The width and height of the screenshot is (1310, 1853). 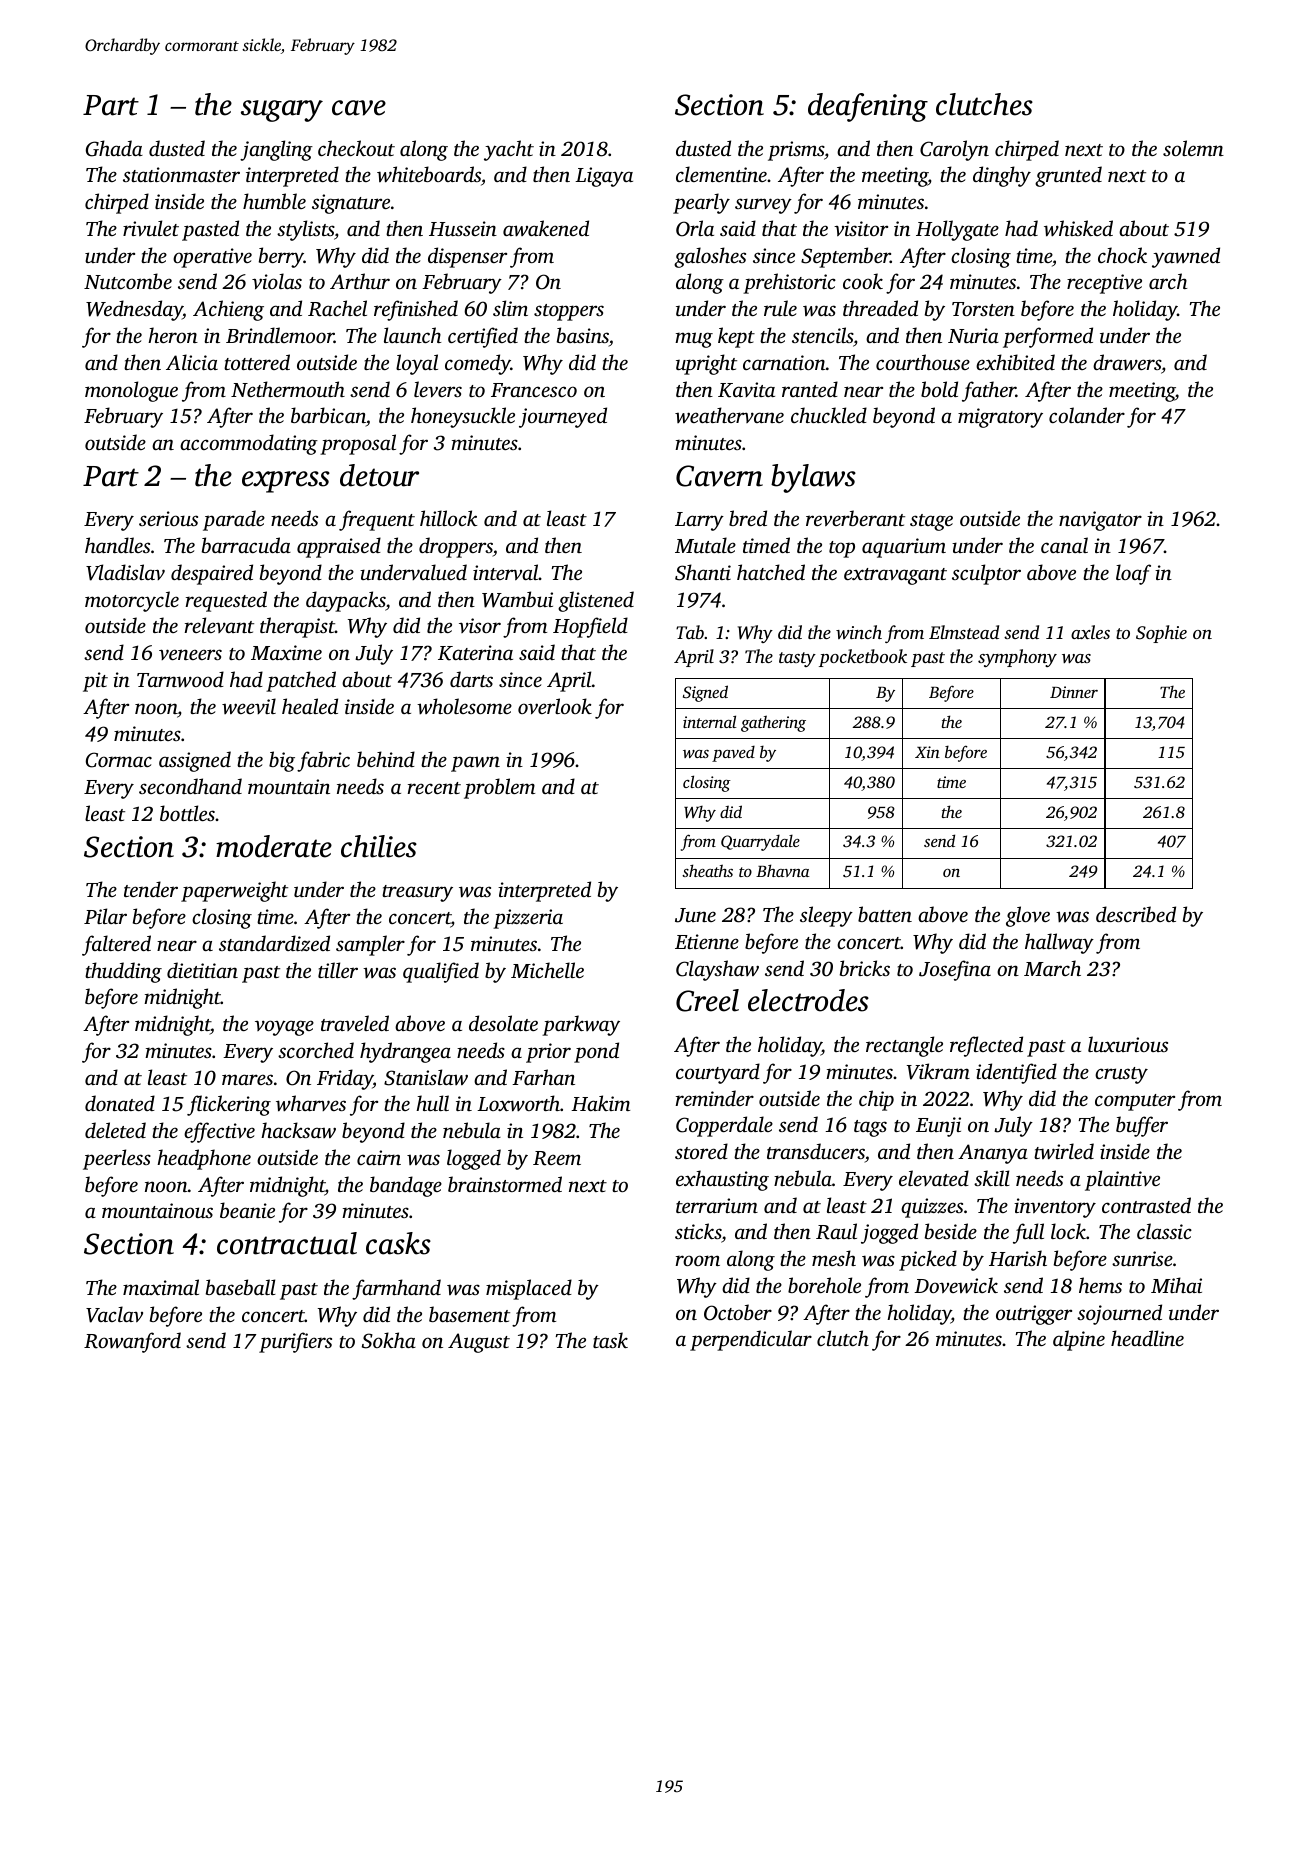 I want to click on yawned, so click(x=1186, y=257).
